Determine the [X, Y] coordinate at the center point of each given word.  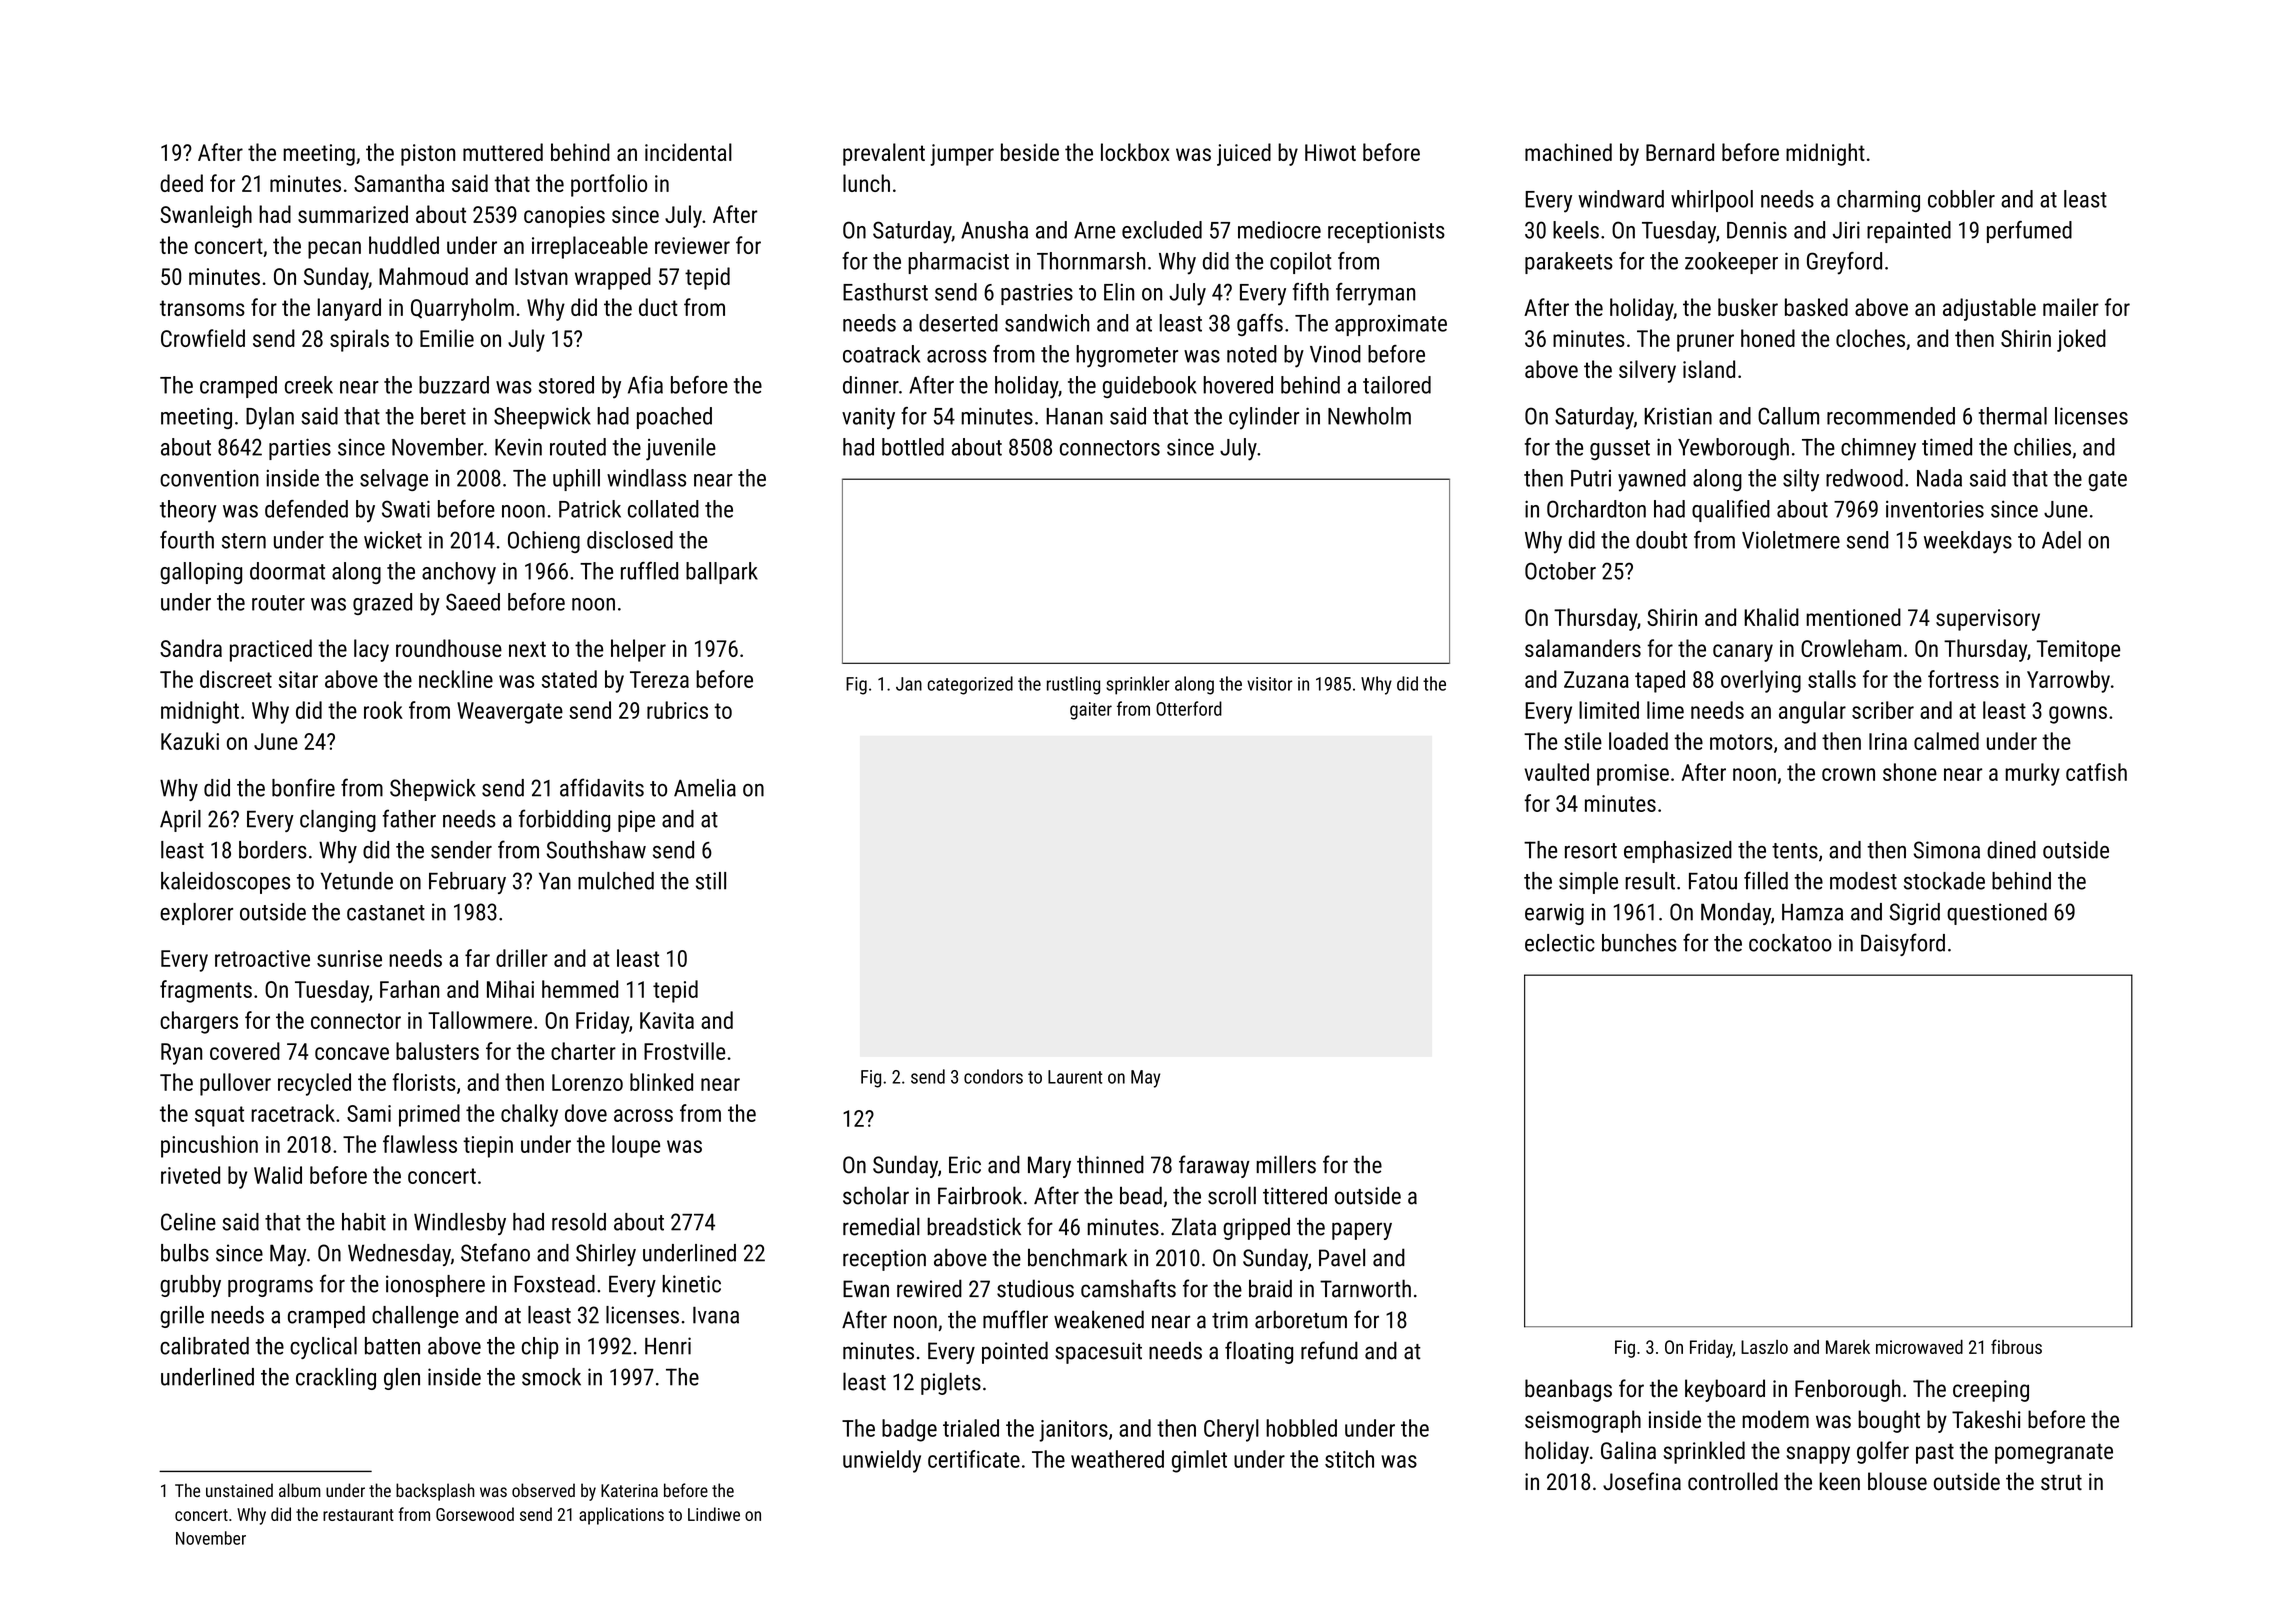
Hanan [1074, 416]
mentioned [1853, 617]
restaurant [358, 1515]
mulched [616, 881]
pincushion [209, 1146]
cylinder [1264, 418]
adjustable [1989, 309]
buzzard [454, 385]
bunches [1639, 943]
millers [1286, 1164]
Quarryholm [462, 309]
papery [1362, 1231]
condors [993, 1076]
